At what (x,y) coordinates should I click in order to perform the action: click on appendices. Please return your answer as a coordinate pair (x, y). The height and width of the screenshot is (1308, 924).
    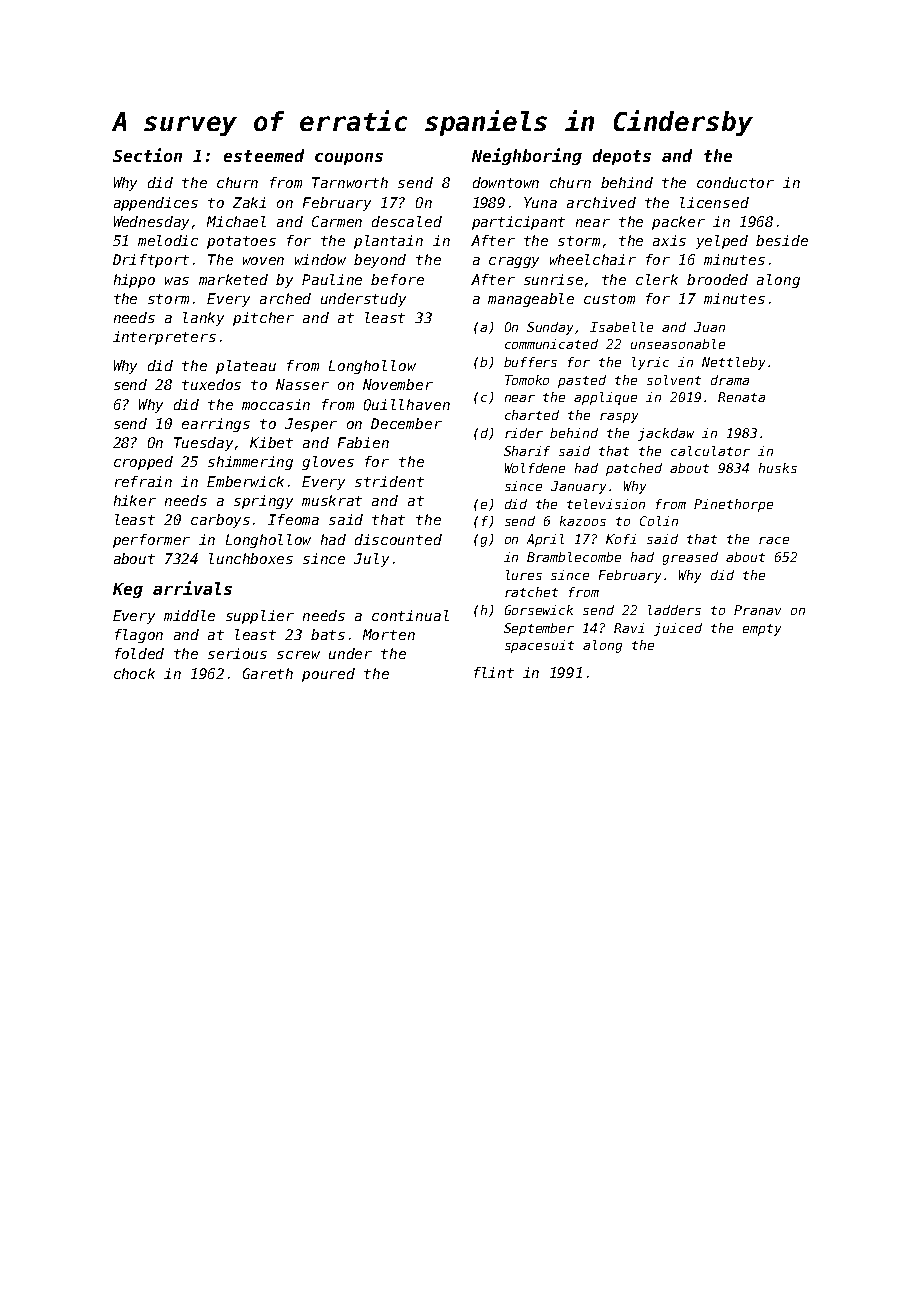
    Looking at the image, I should click on (156, 204).
